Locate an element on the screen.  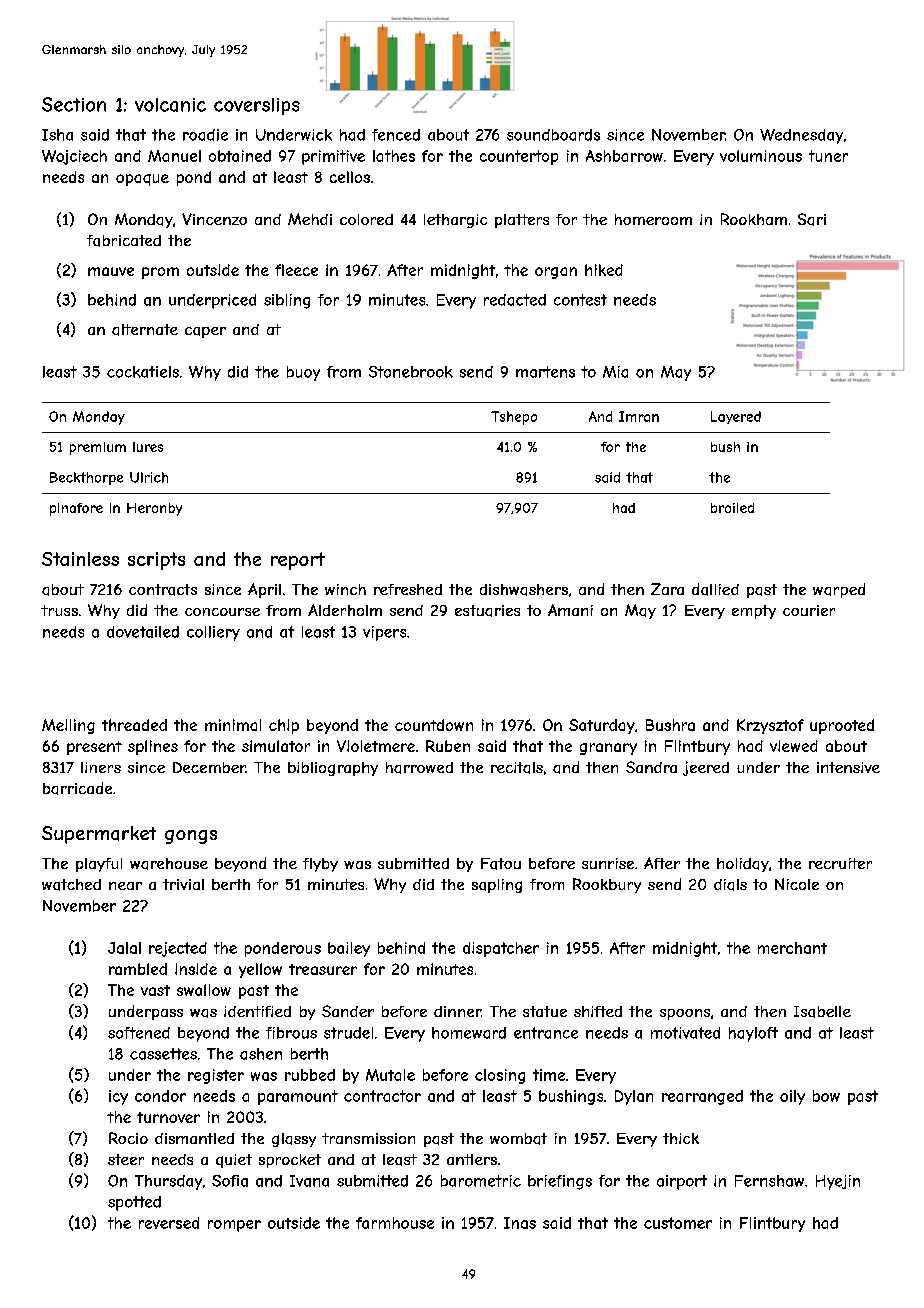
soundboards is located at coordinates (553, 135).
